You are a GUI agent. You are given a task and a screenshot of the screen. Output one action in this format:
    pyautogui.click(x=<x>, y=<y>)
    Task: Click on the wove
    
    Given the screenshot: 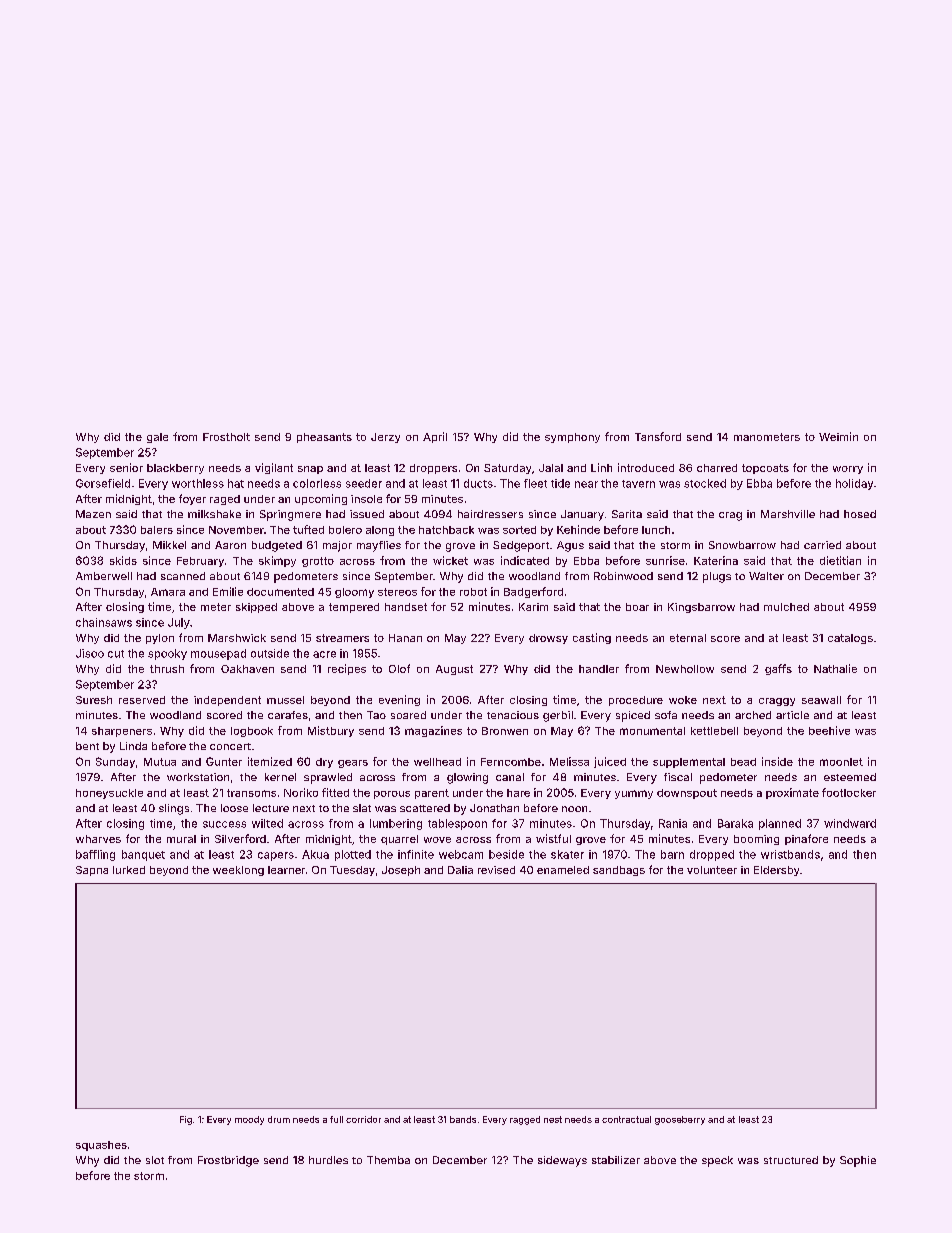 What is the action you would take?
    pyautogui.click(x=437, y=840)
